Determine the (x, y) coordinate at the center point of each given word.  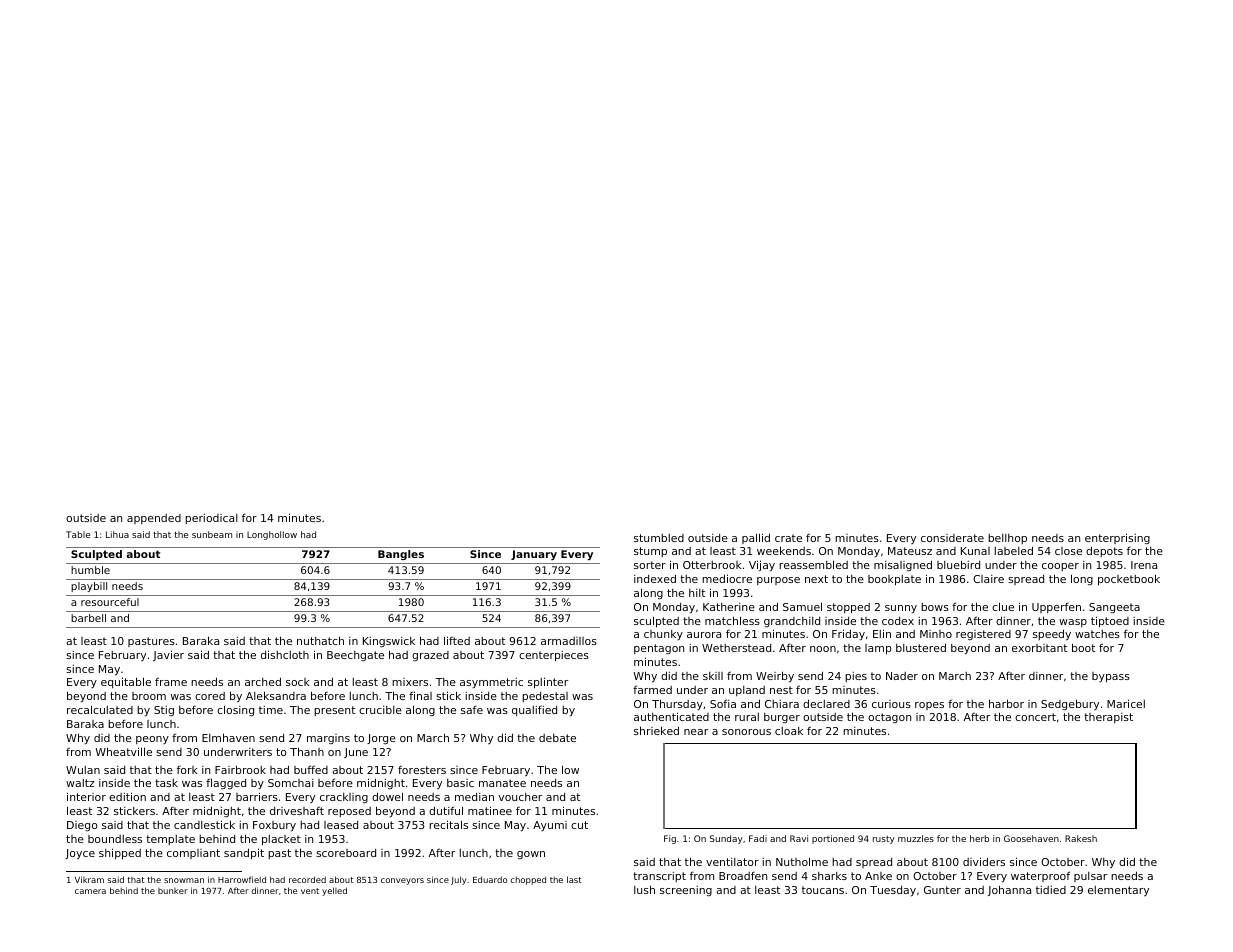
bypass (1111, 677)
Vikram (89, 879)
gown (531, 855)
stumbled (659, 538)
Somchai (291, 783)
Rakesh (1081, 838)
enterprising (1117, 538)
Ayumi (550, 826)
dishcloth (285, 654)
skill (713, 676)
